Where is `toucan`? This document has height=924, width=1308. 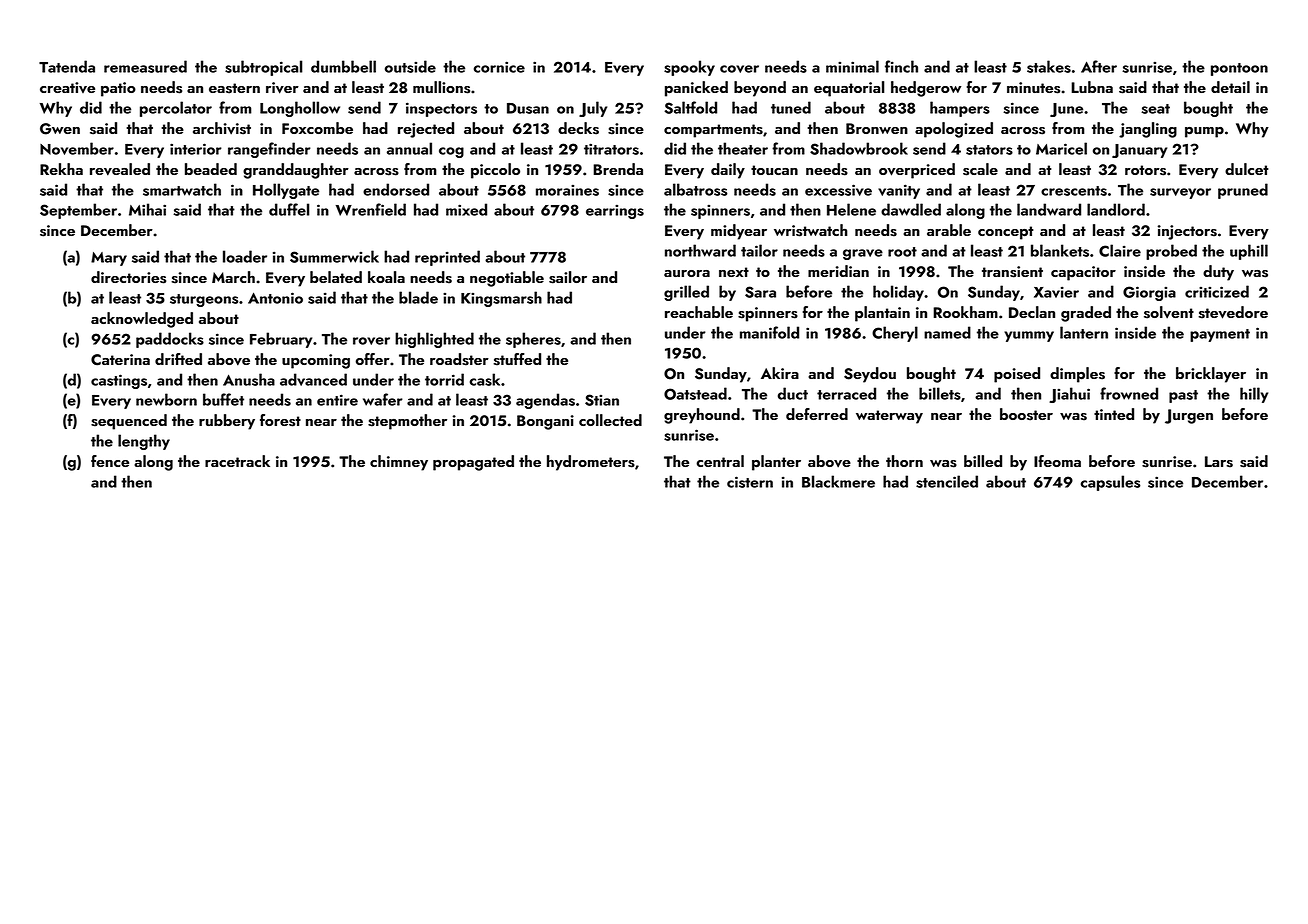
toucan is located at coordinates (774, 170).
